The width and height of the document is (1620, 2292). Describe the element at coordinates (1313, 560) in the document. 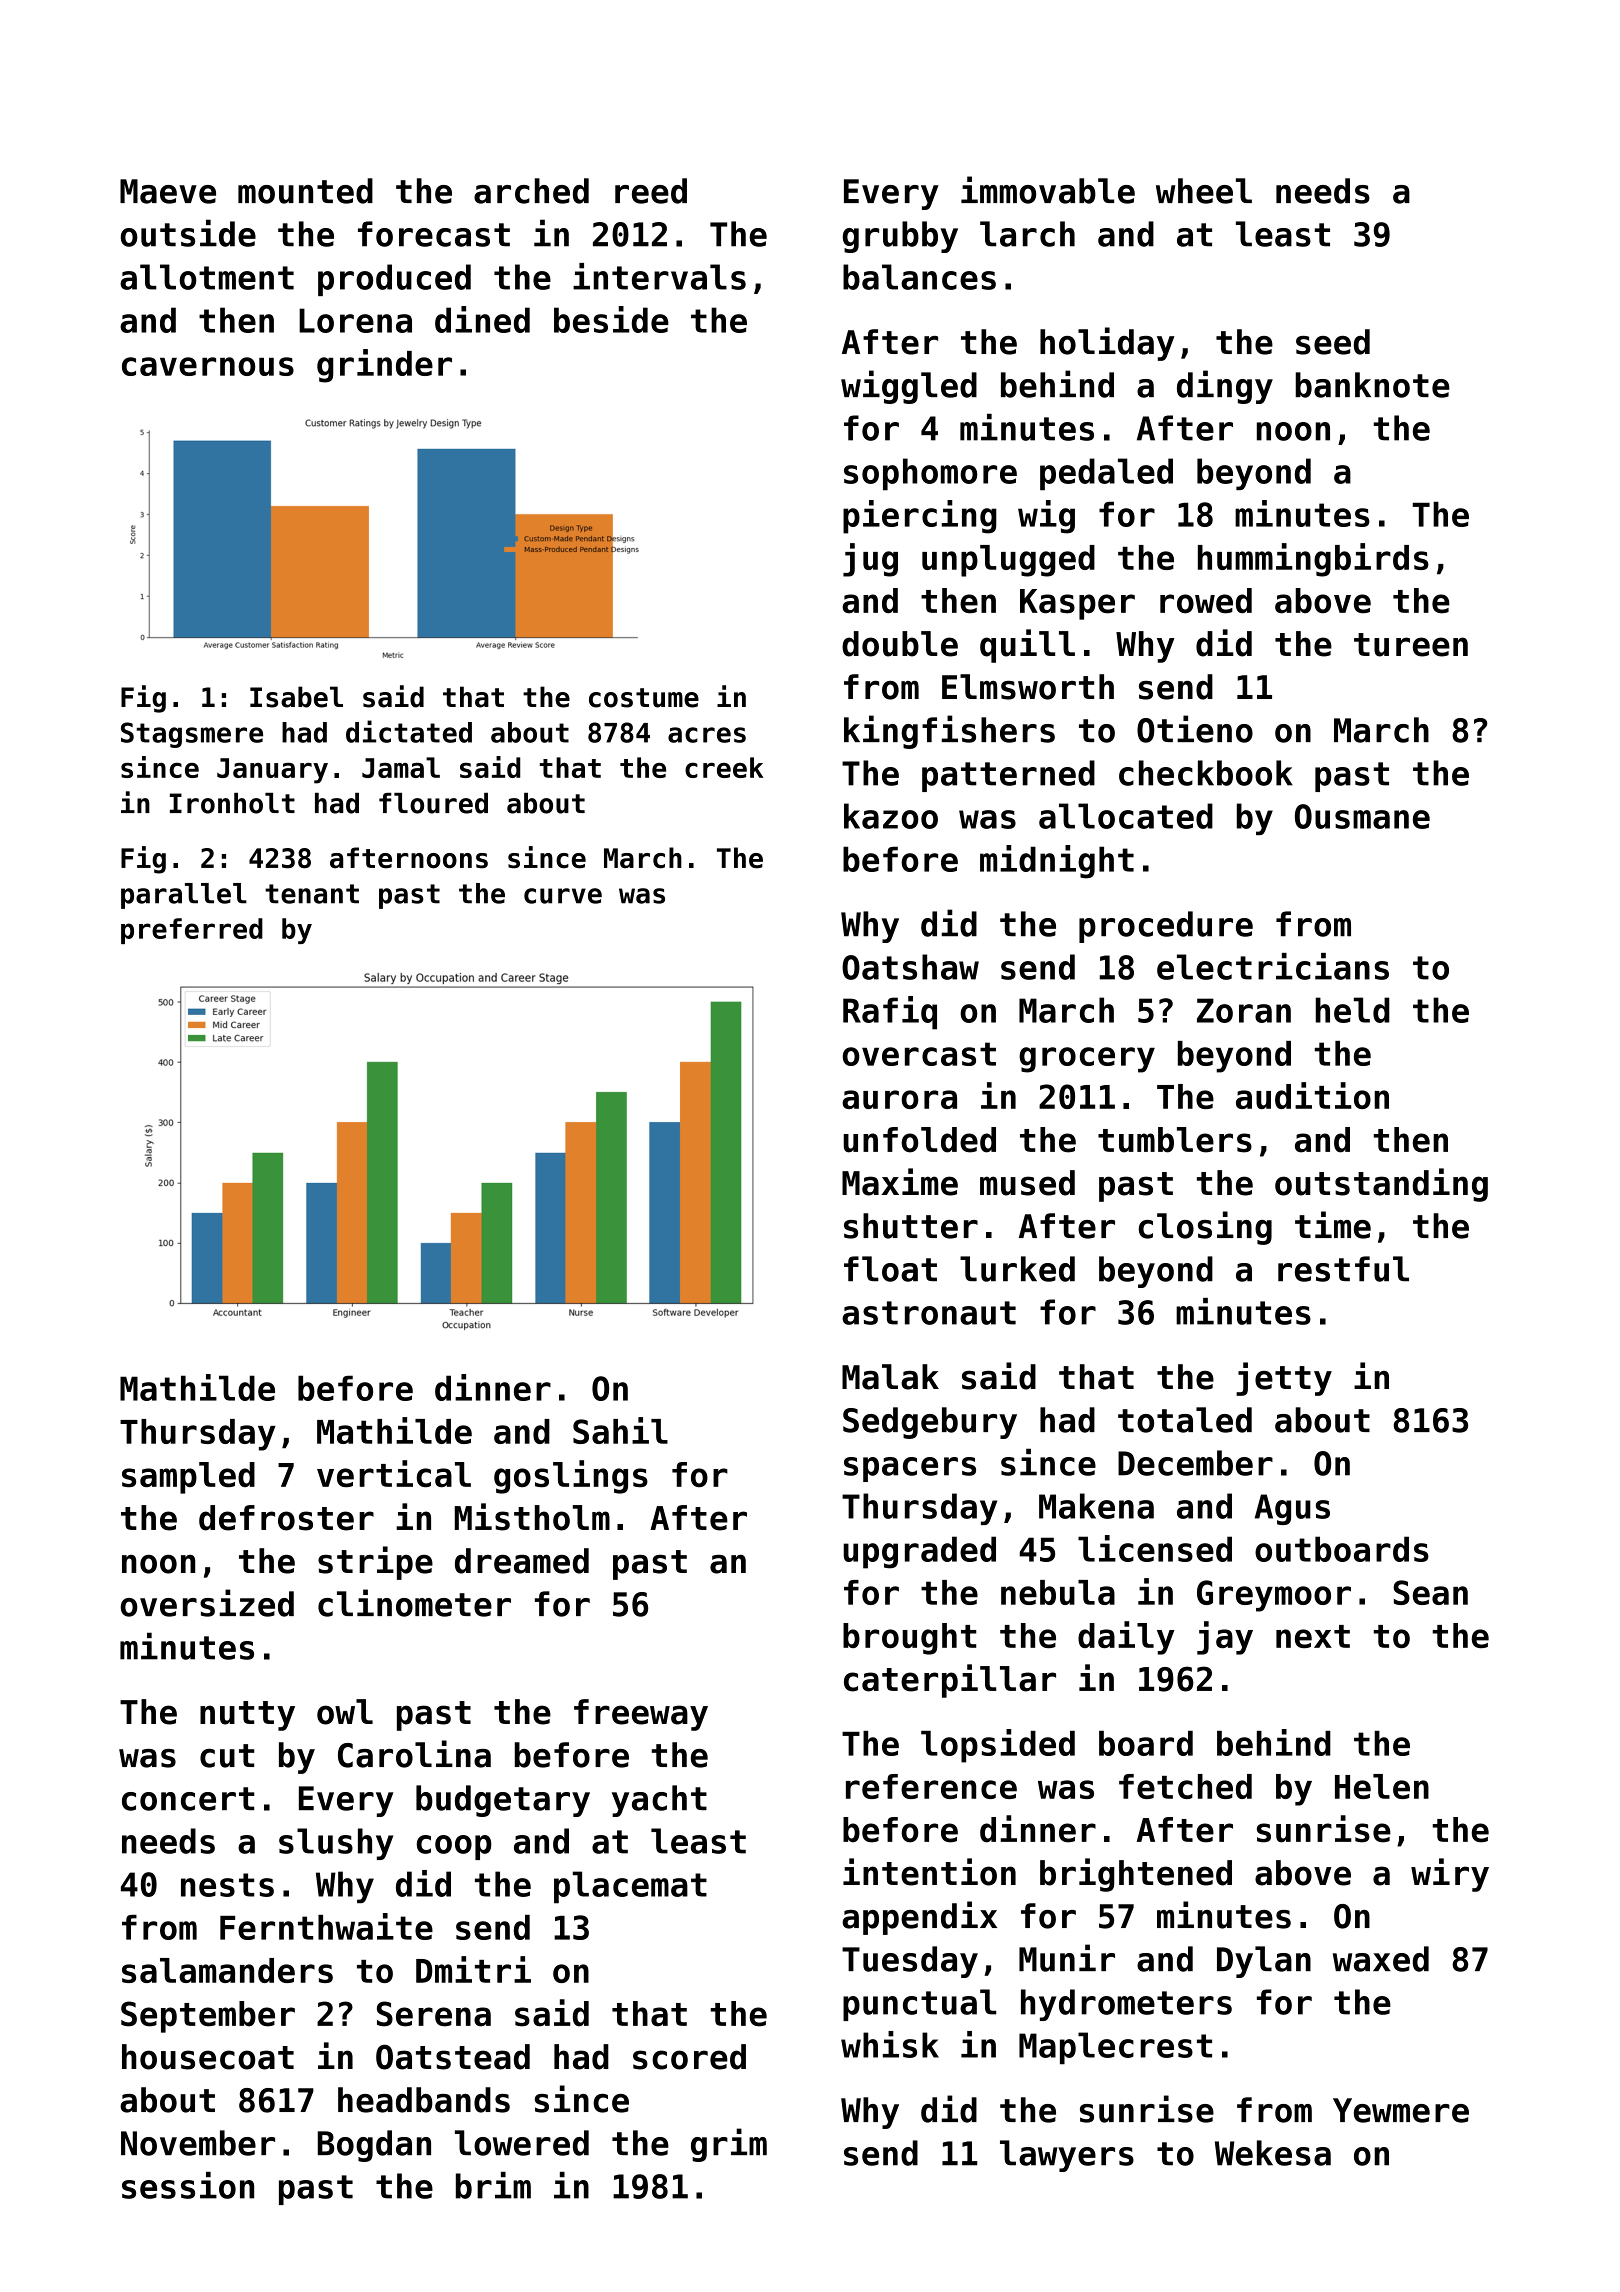

I see `hummingbirds` at that location.
